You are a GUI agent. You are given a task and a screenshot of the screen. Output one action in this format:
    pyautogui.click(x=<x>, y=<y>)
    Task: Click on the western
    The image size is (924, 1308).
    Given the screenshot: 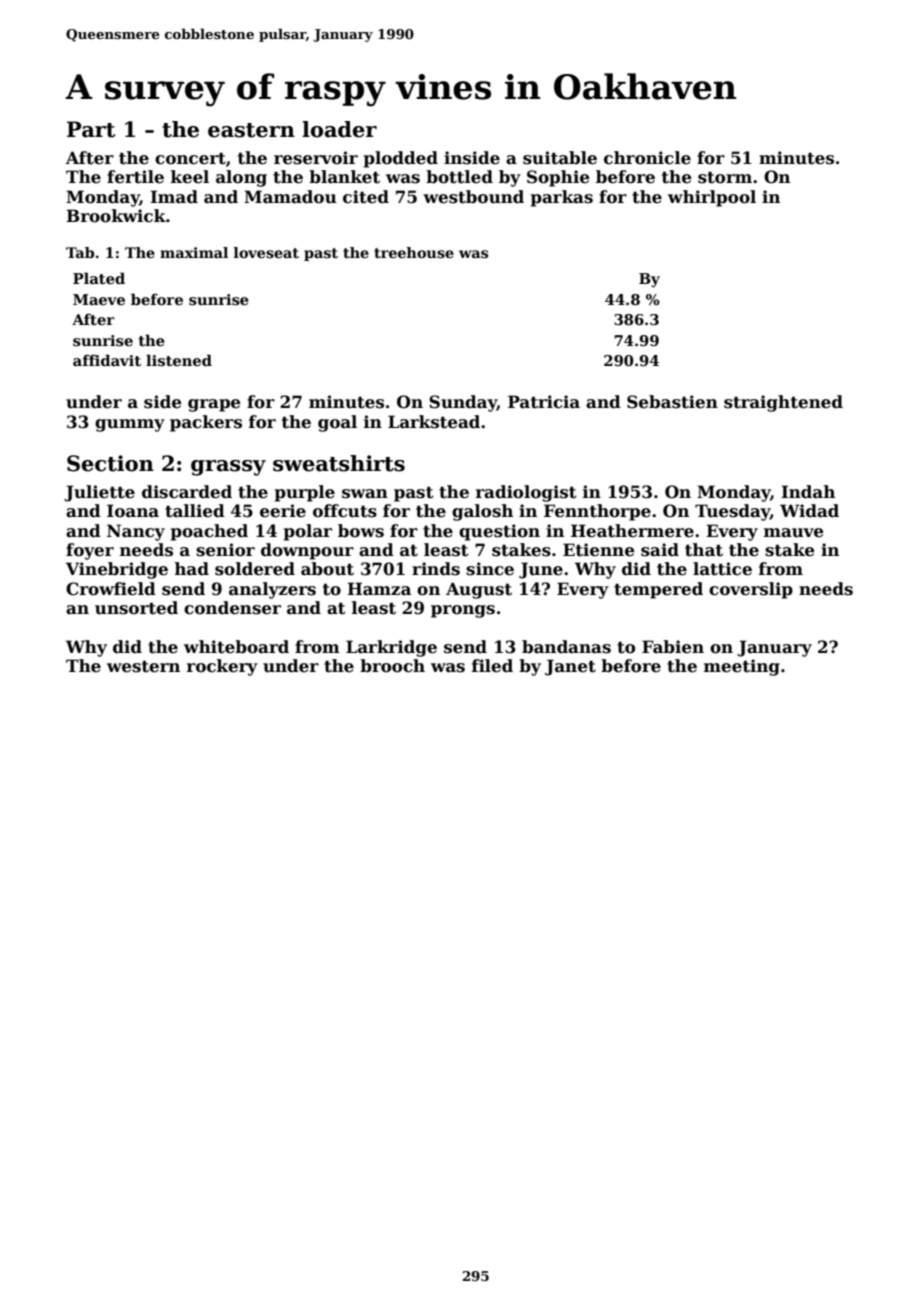 What is the action you would take?
    pyautogui.click(x=143, y=666)
